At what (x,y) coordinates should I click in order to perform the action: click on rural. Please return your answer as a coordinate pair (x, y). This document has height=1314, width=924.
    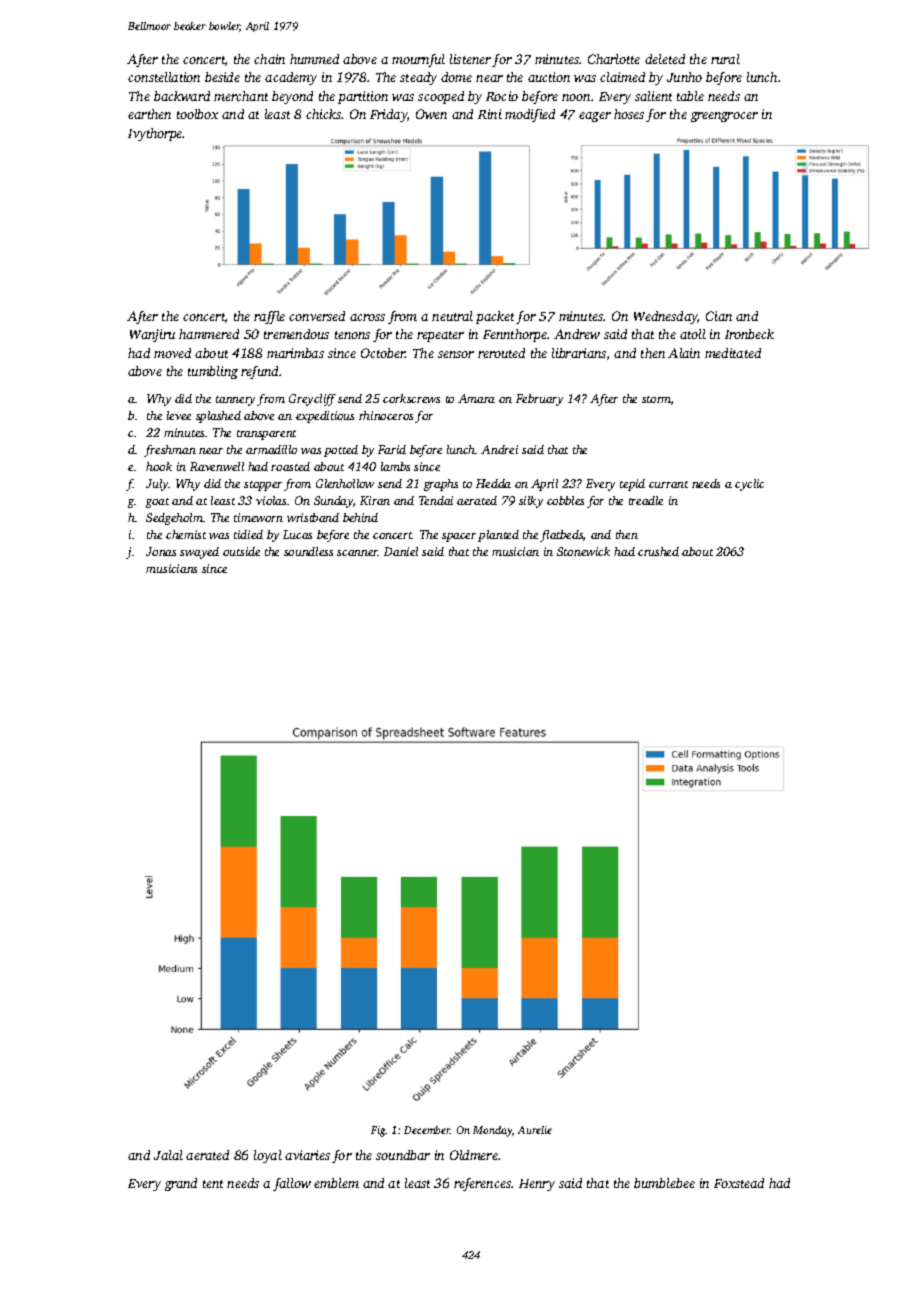
    Looking at the image, I should click on (725, 59).
